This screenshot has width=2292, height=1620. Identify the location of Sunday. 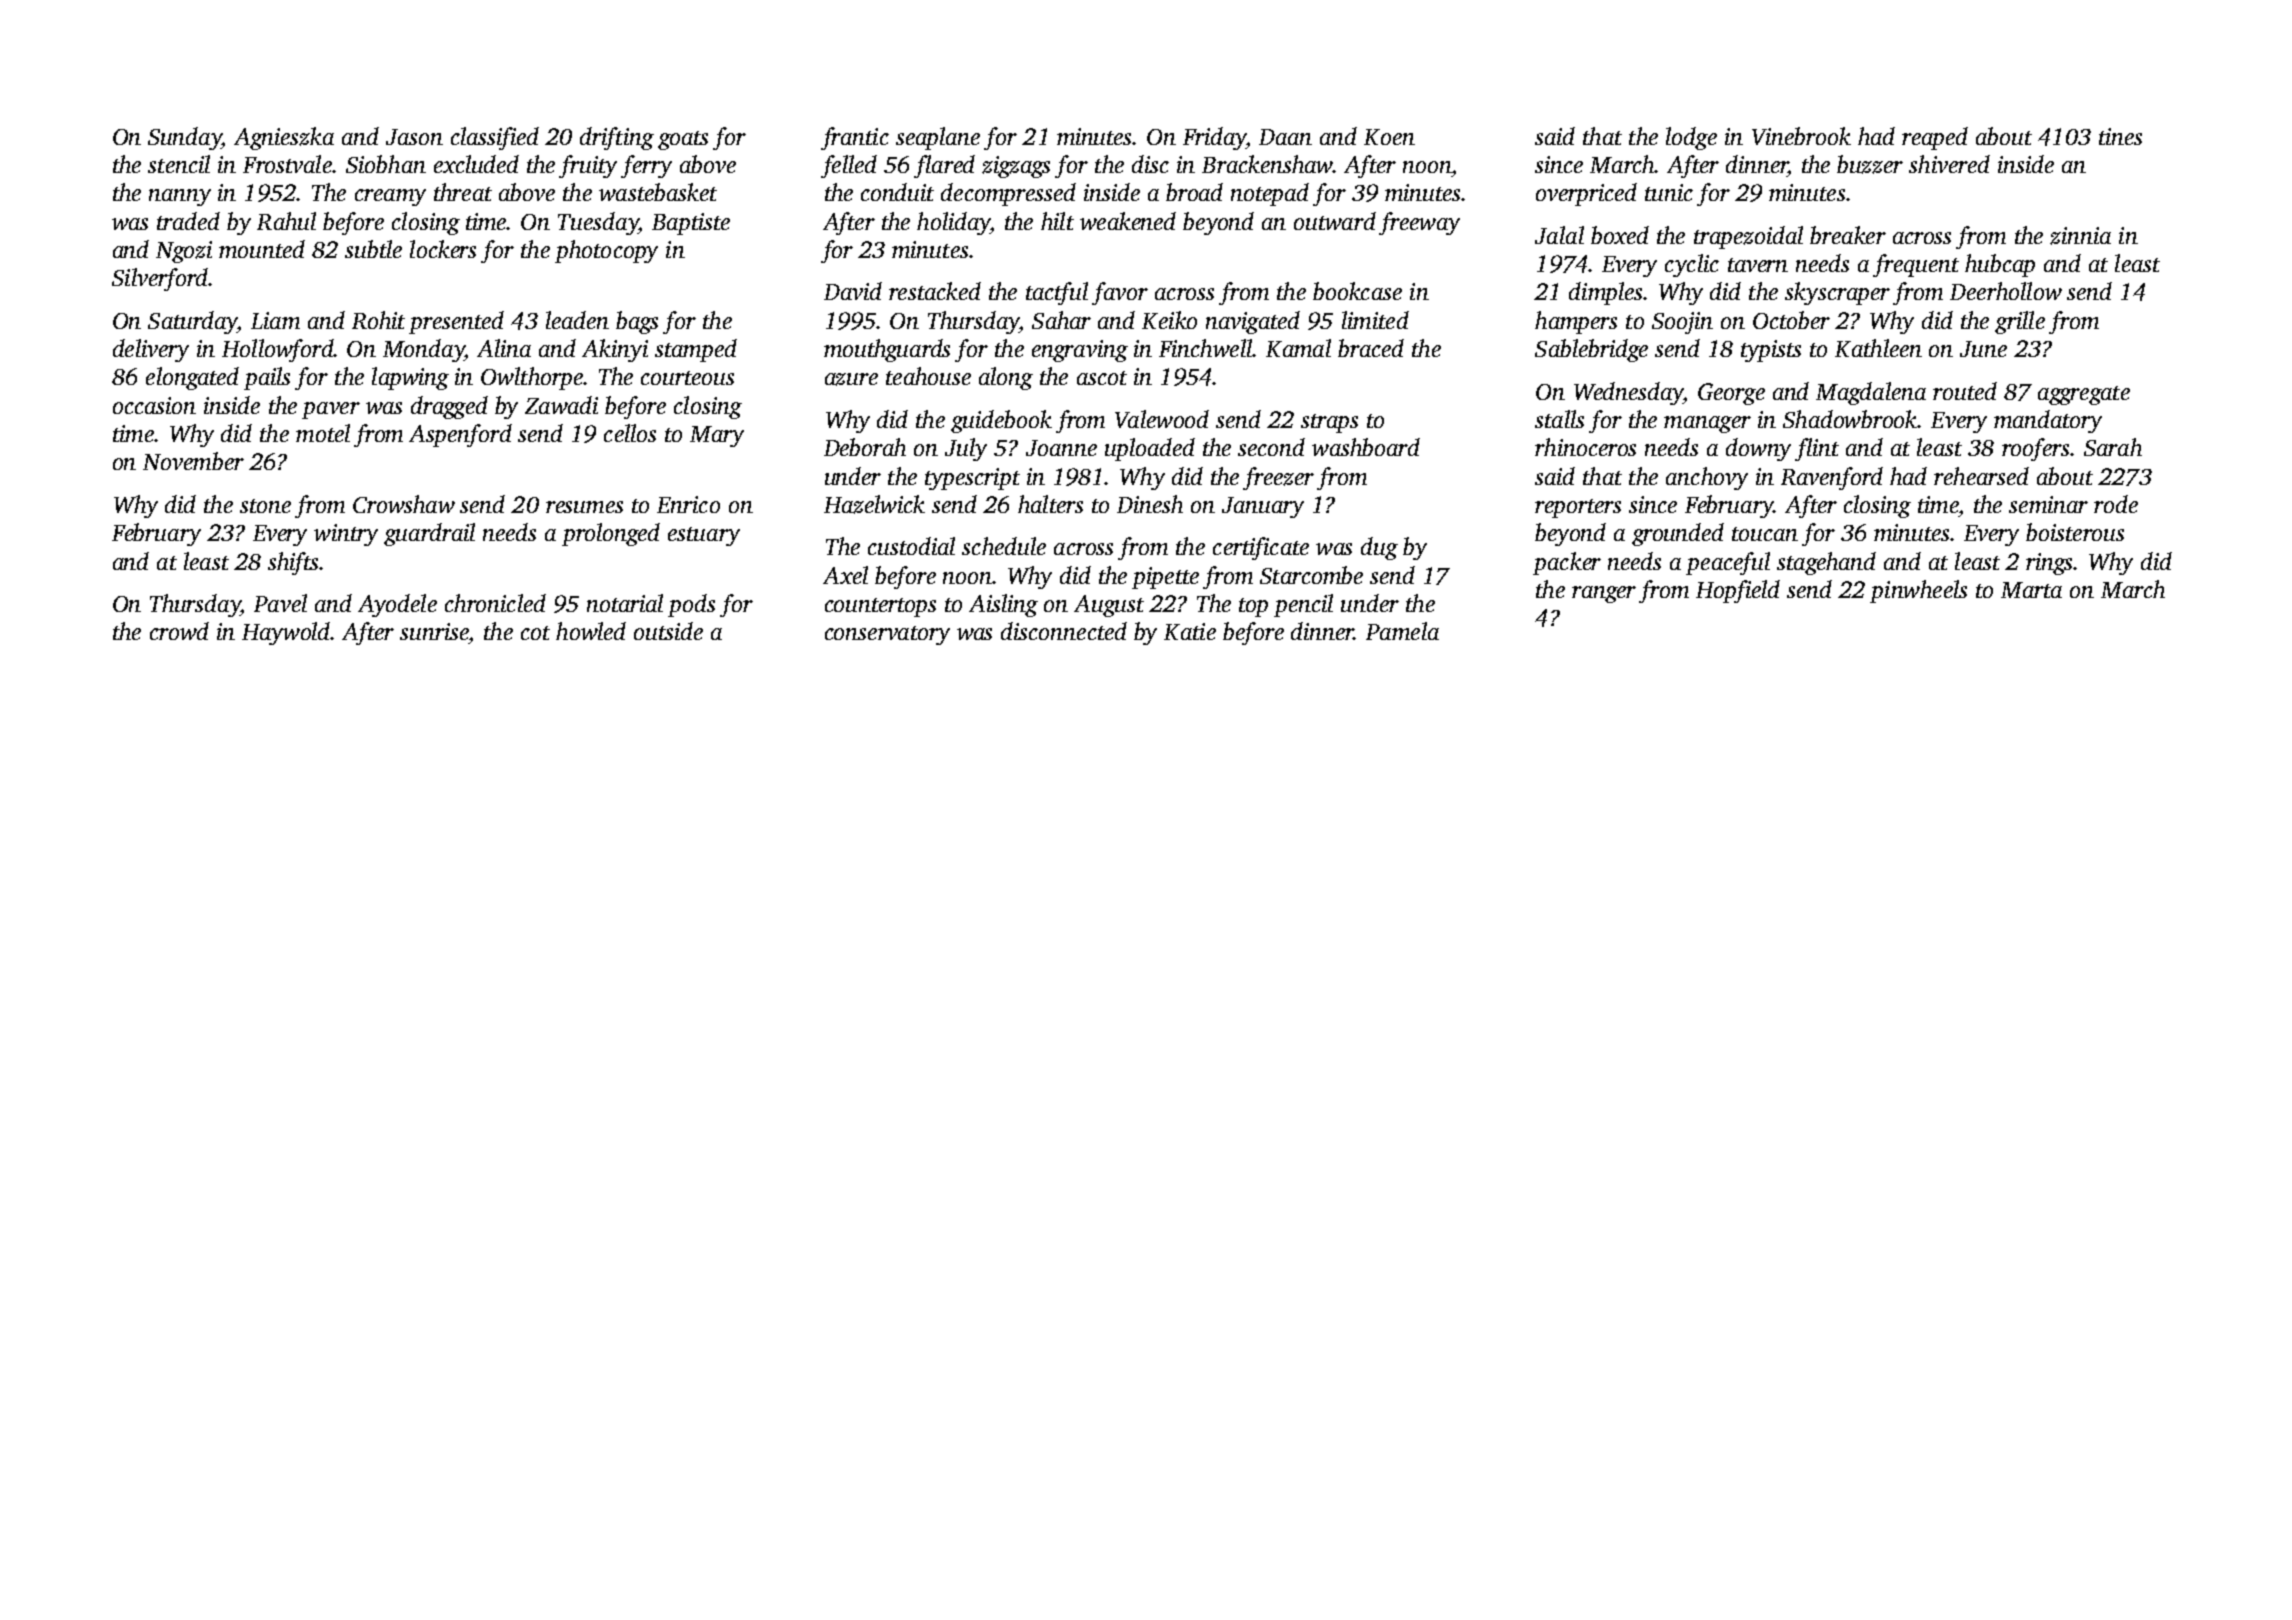
(184, 138).
